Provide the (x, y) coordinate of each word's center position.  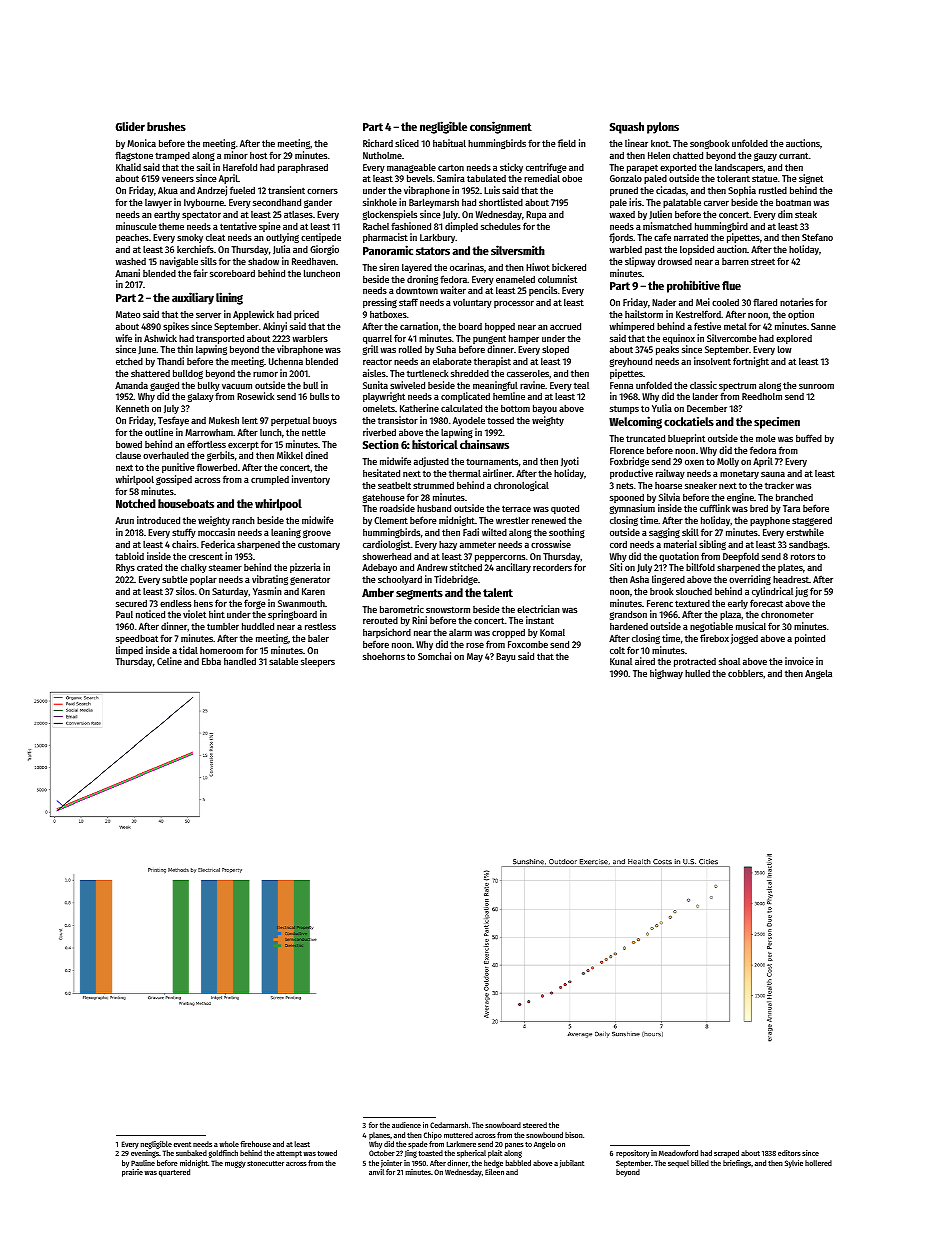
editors (789, 1153)
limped (129, 651)
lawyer (158, 203)
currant (793, 155)
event (182, 1144)
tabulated (486, 178)
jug (801, 592)
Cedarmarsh (449, 1125)
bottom (515, 408)
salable (283, 661)
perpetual (290, 421)
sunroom (816, 386)
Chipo (433, 1136)
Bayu (505, 657)
